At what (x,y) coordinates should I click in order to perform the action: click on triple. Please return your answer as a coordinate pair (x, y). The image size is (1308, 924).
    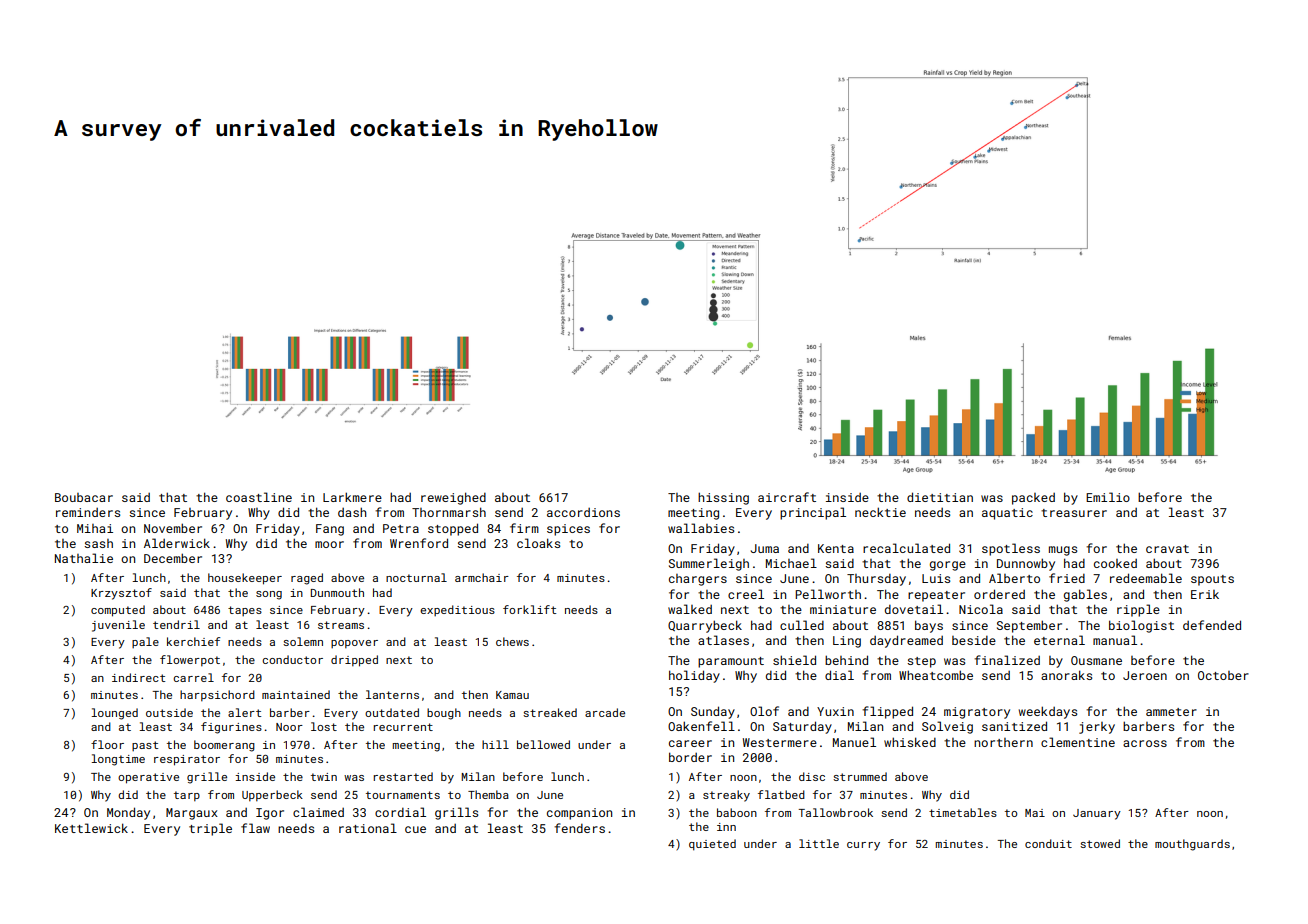
    Looking at the image, I should click on (210, 829).
